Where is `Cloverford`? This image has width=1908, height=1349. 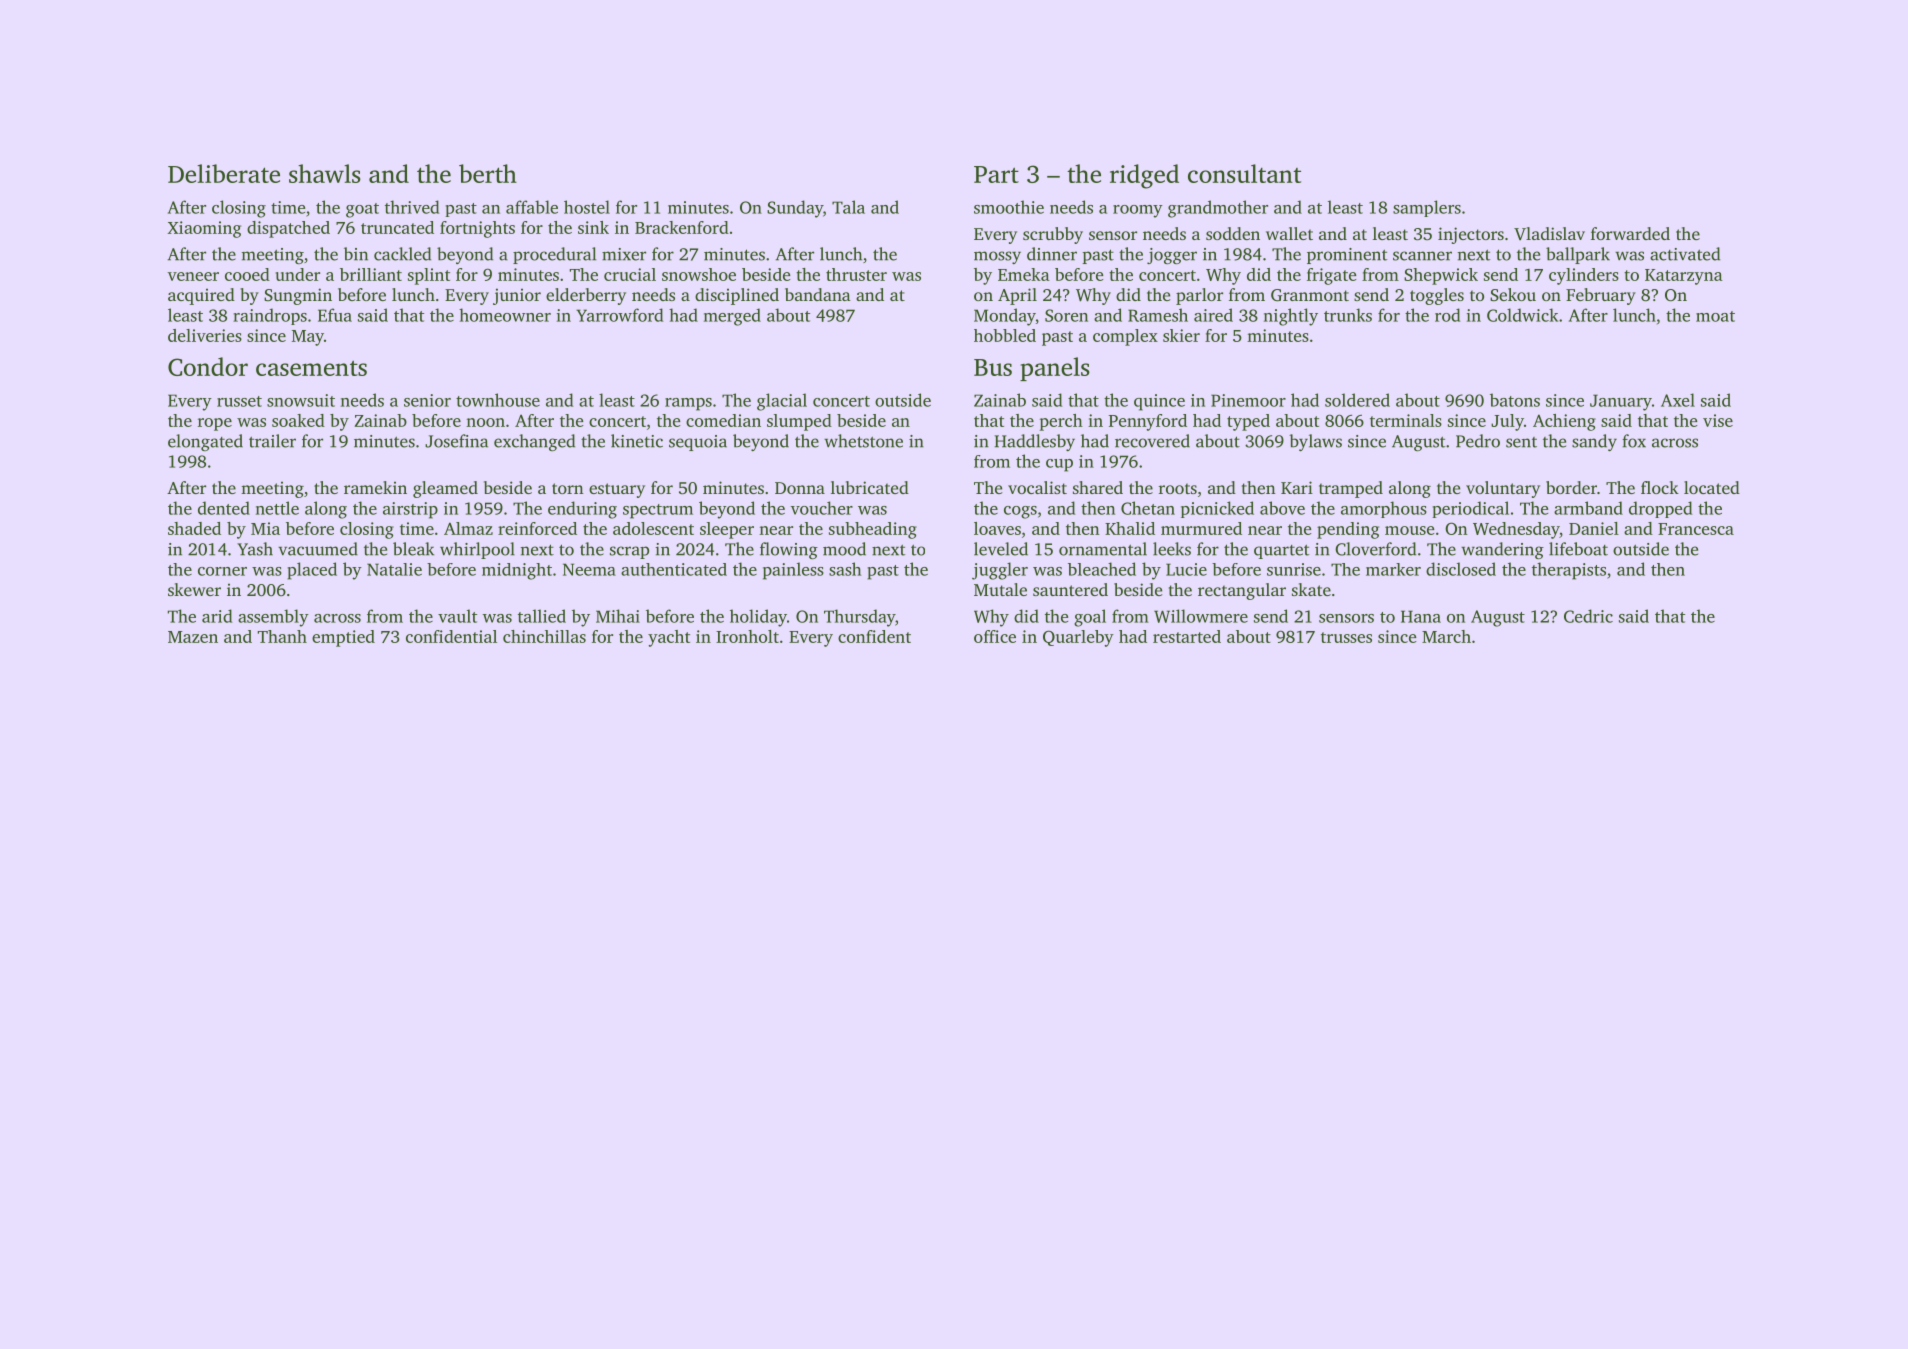 Cloverford is located at coordinates (1375, 549).
